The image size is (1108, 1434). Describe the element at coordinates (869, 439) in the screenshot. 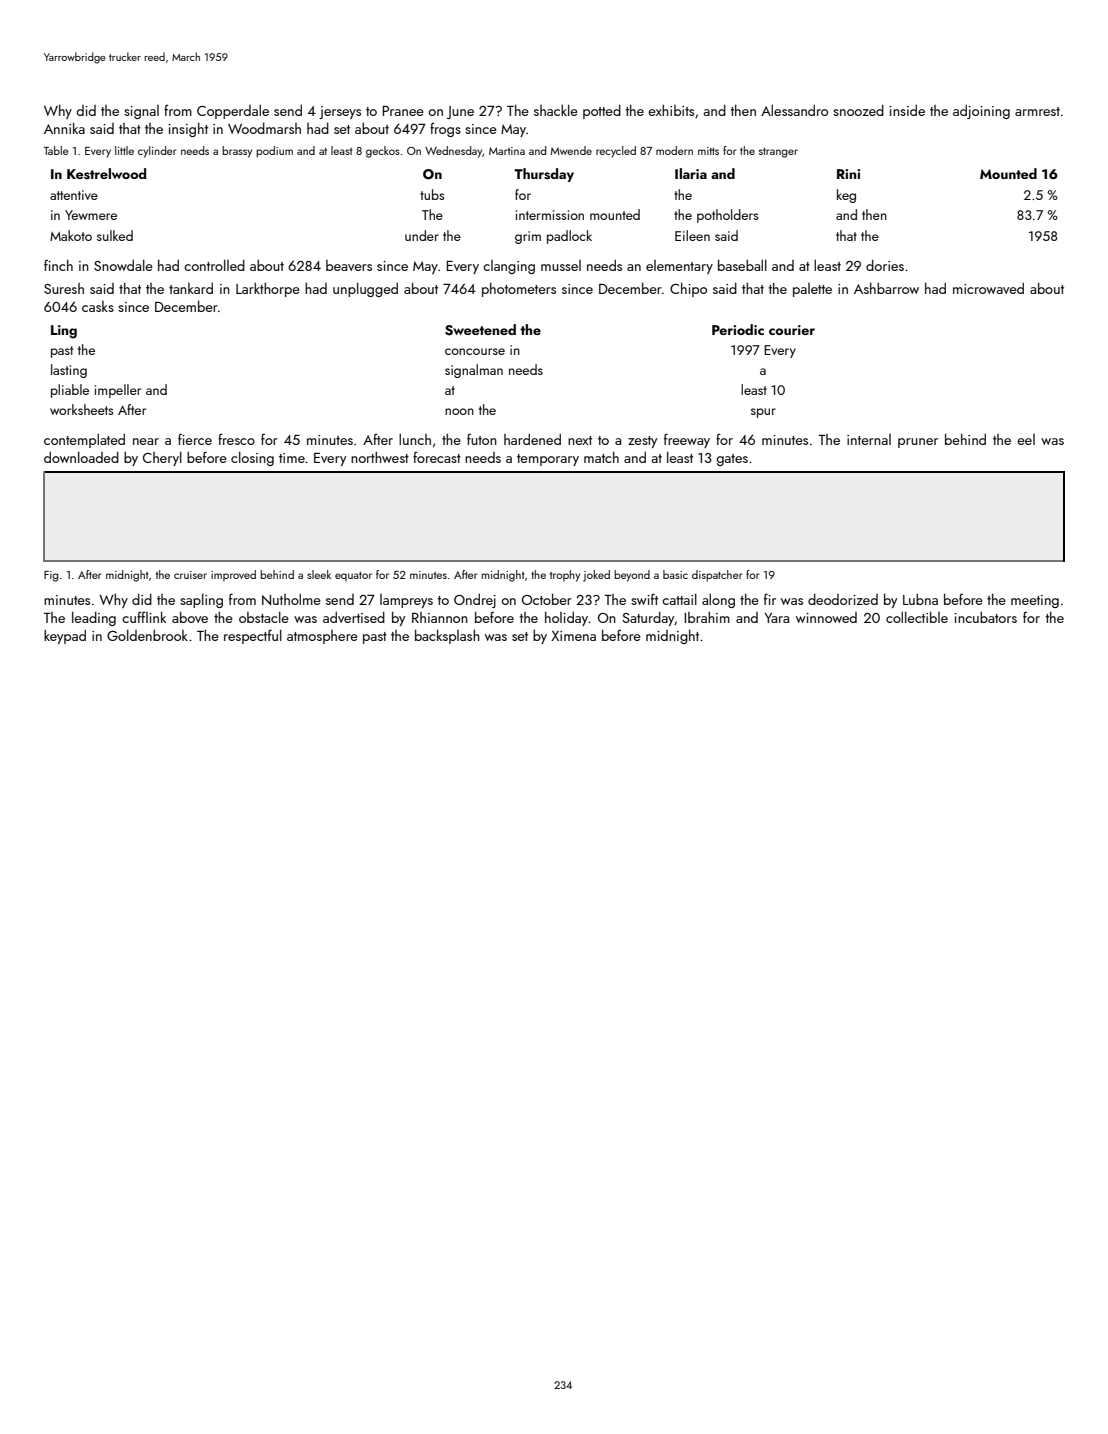

I see `internal` at that location.
